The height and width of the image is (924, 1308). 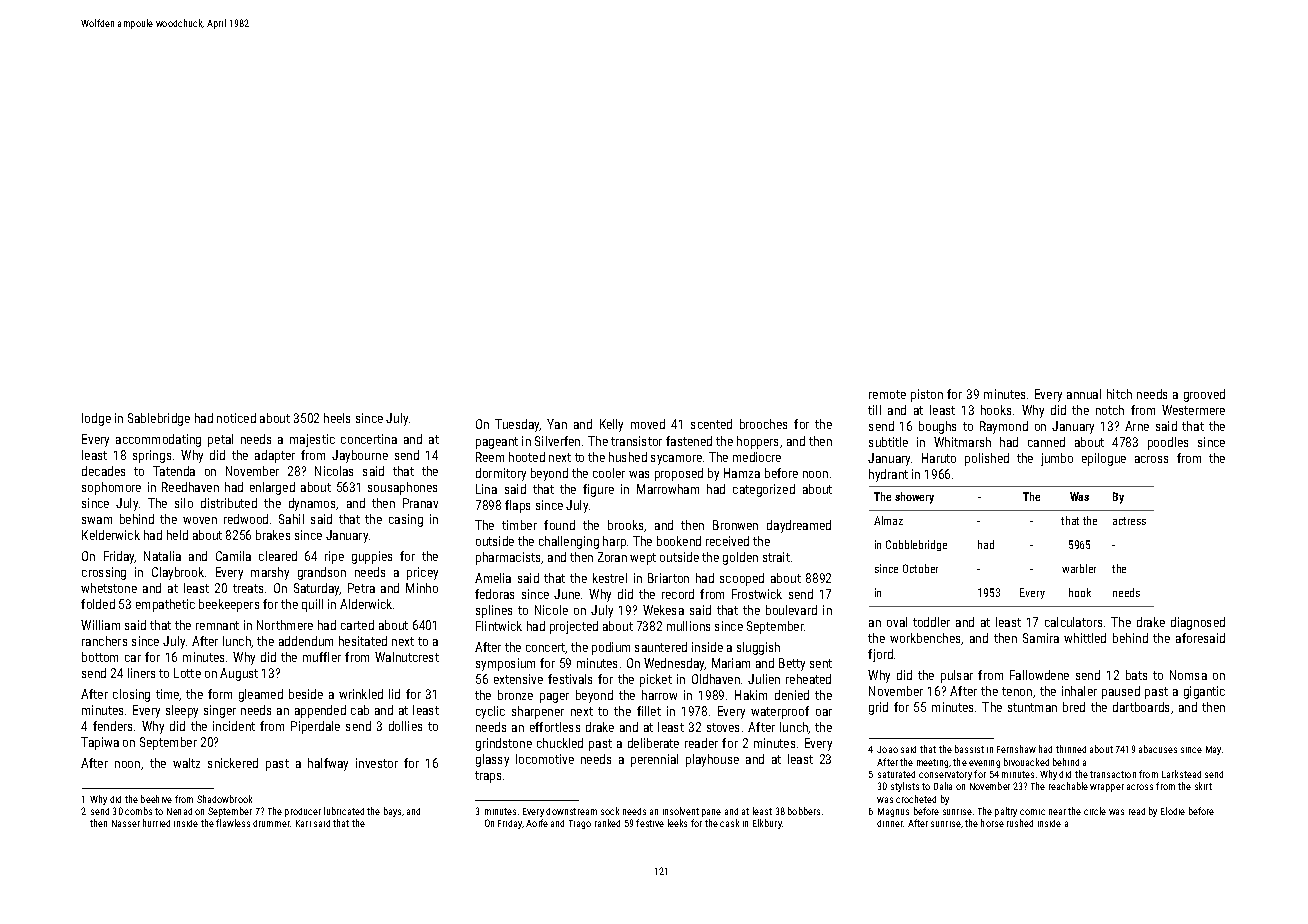 What do you see at coordinates (574, 627) in the image?
I see `projected` at bounding box center [574, 627].
